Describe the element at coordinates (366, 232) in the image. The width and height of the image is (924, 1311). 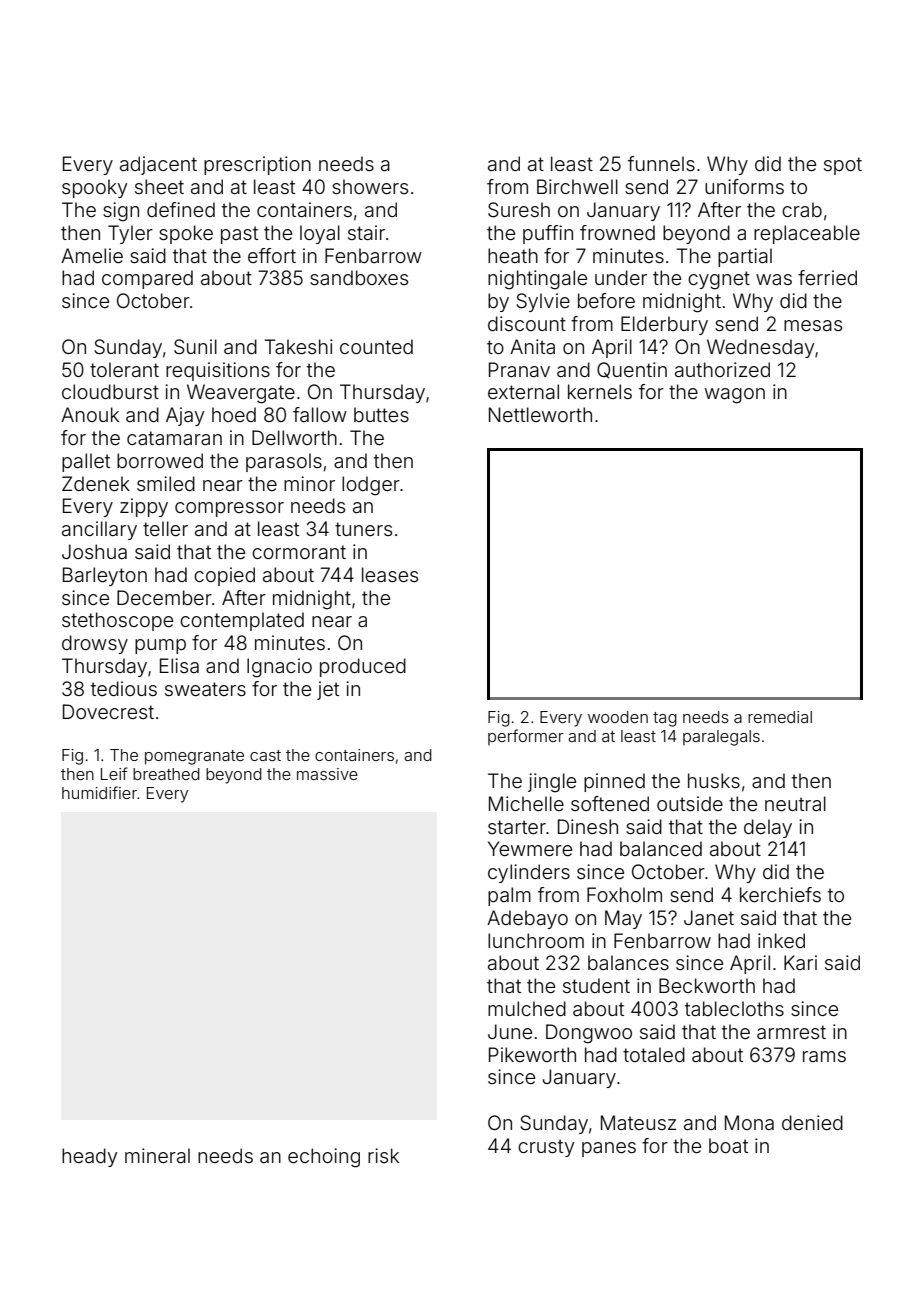
I see `stair` at that location.
